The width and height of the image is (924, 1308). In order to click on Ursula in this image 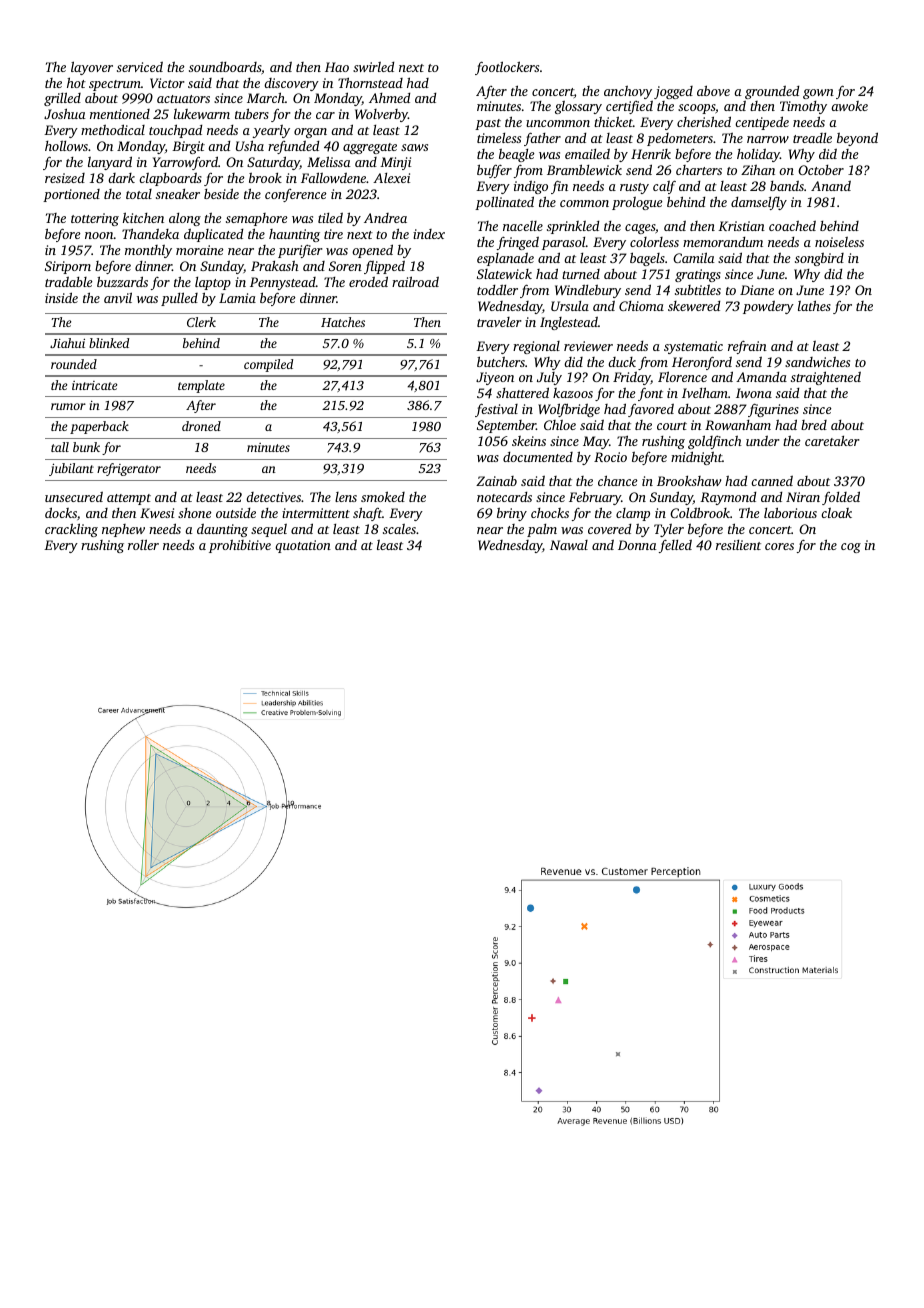, I will do `click(570, 306)`.
